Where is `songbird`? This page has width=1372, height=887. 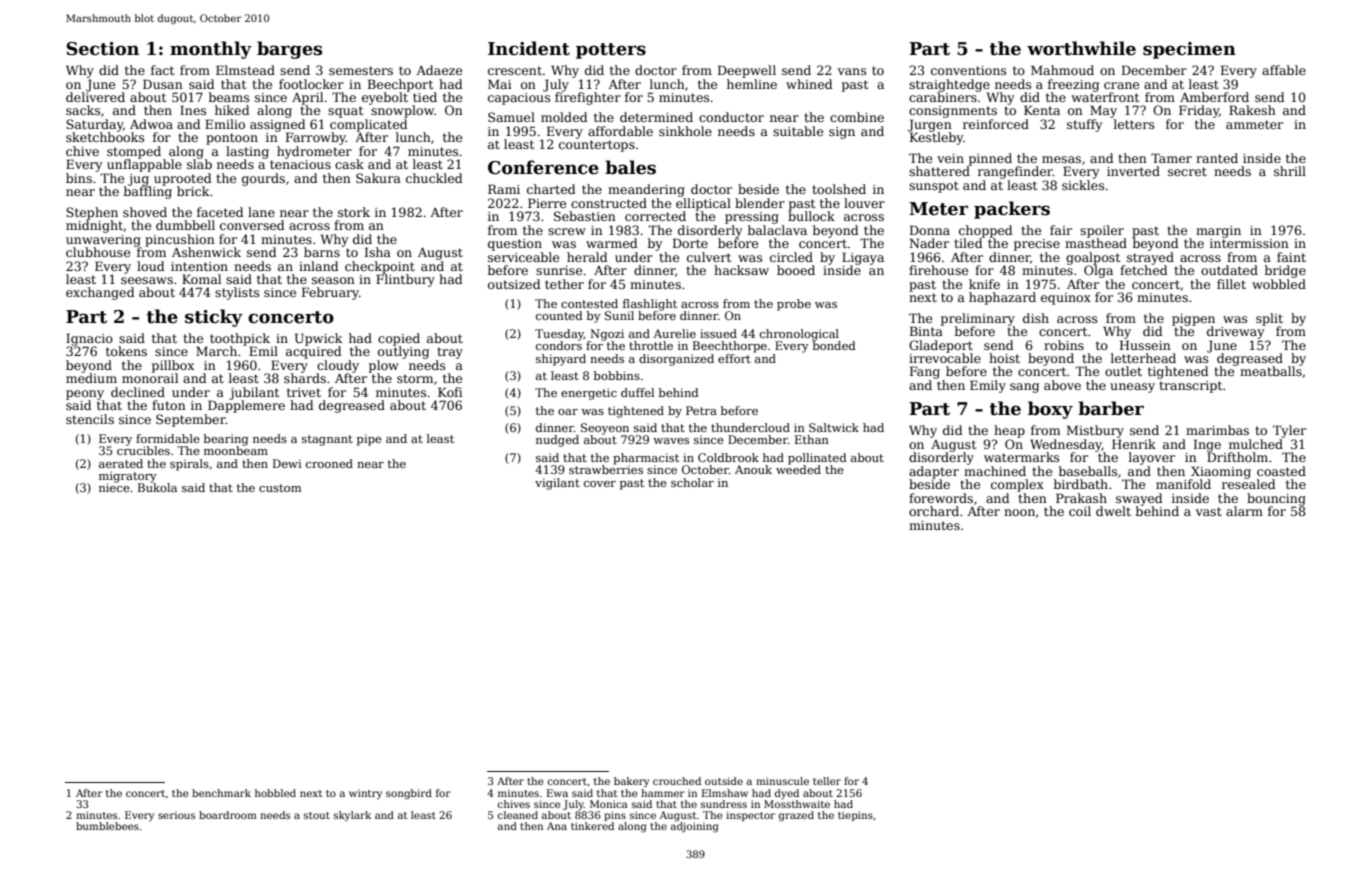 songbird is located at coordinates (409, 794).
